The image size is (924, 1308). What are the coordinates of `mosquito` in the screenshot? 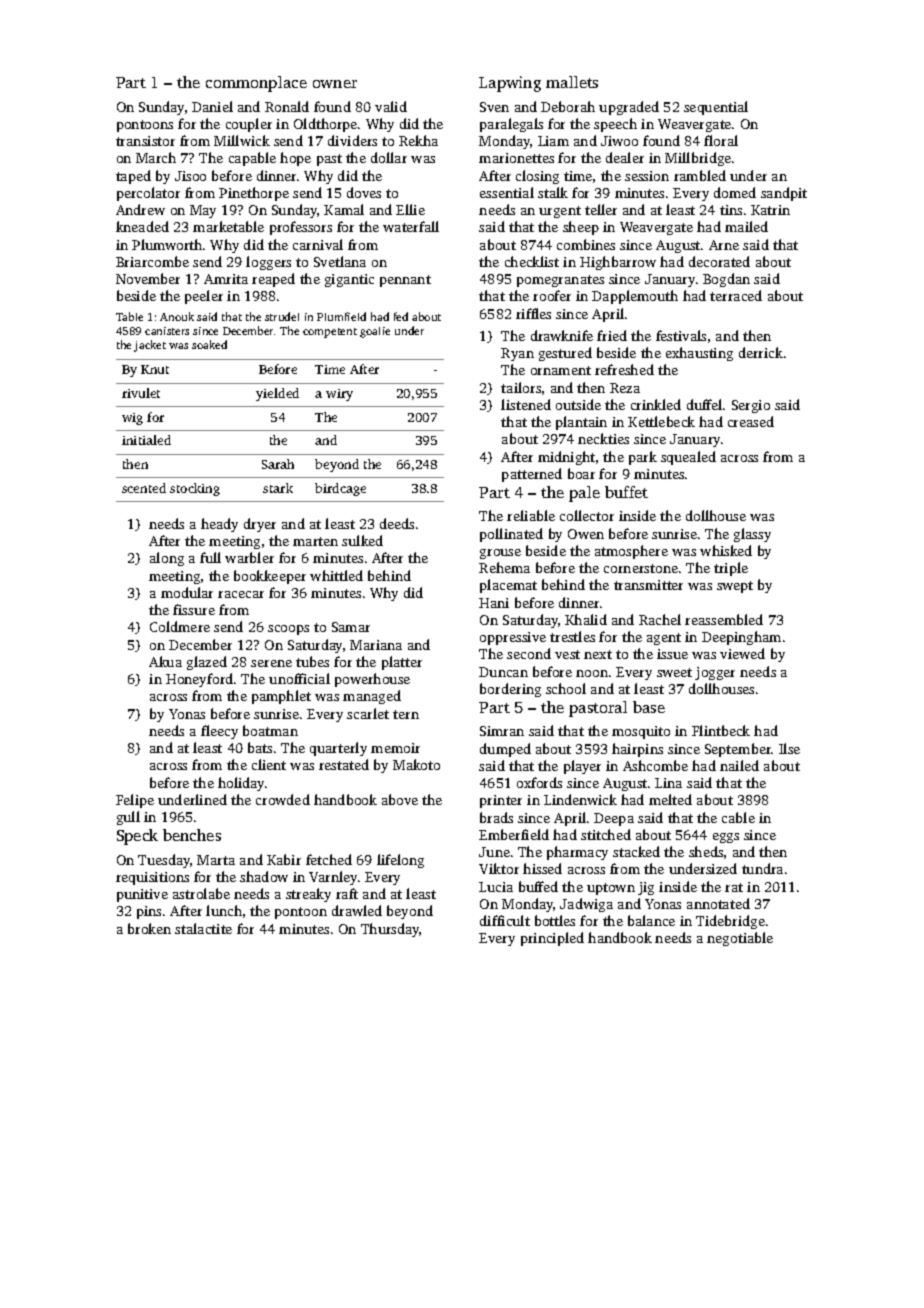 It's located at (641, 732).
